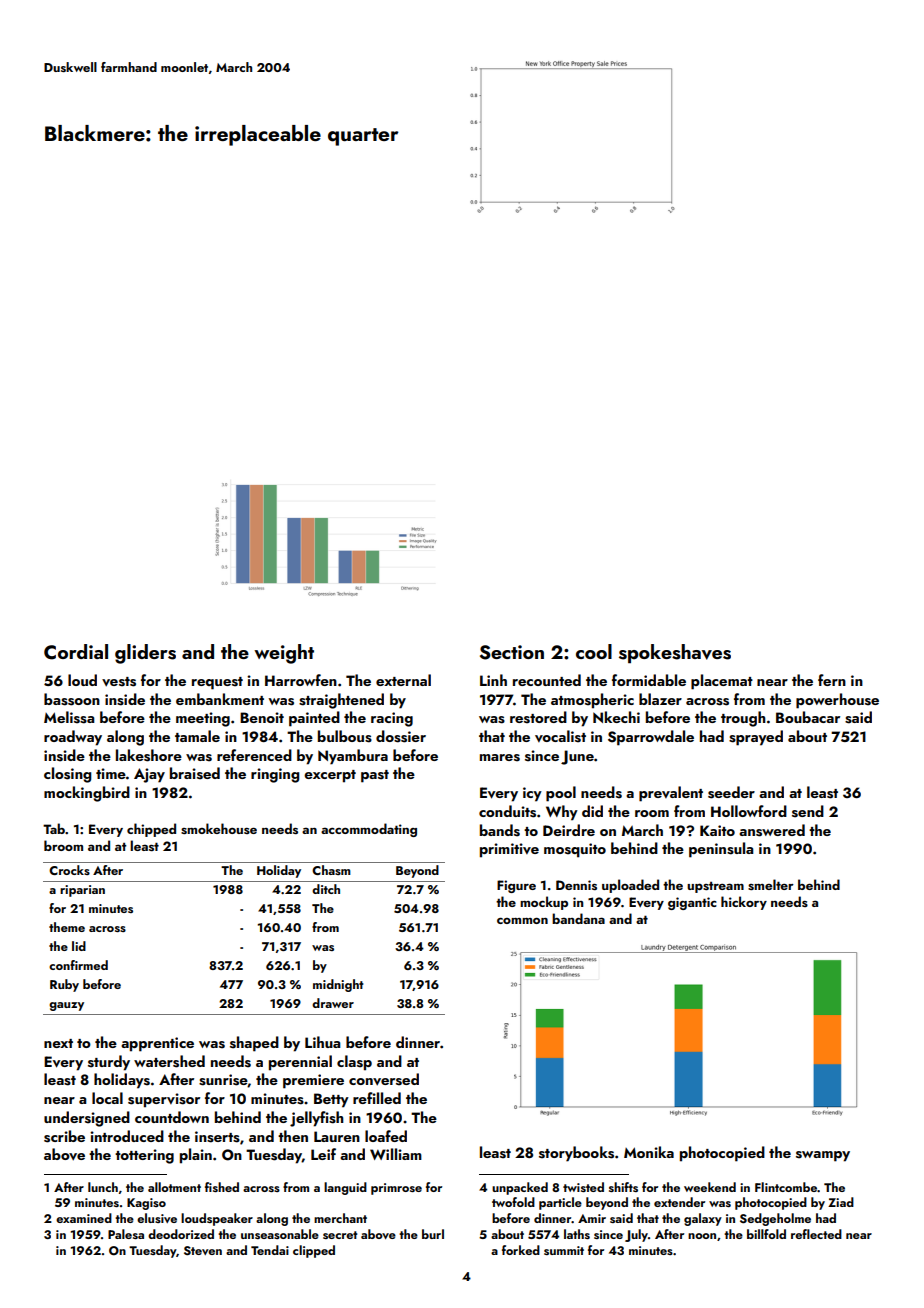  What do you see at coordinates (84, 1218) in the document?
I see `examined` at bounding box center [84, 1218].
